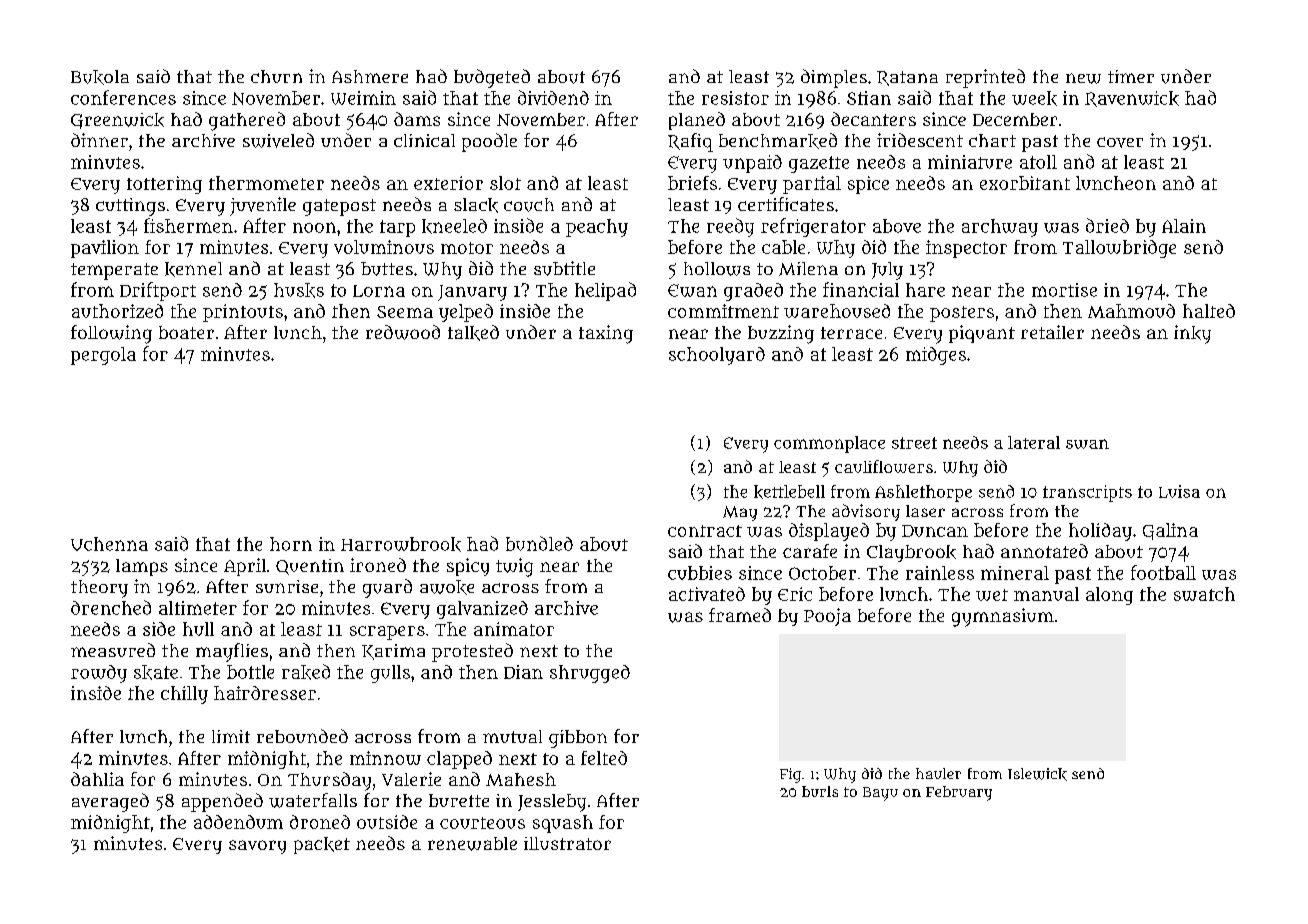  Describe the element at coordinates (966, 249) in the image. I see `inspector` at that location.
